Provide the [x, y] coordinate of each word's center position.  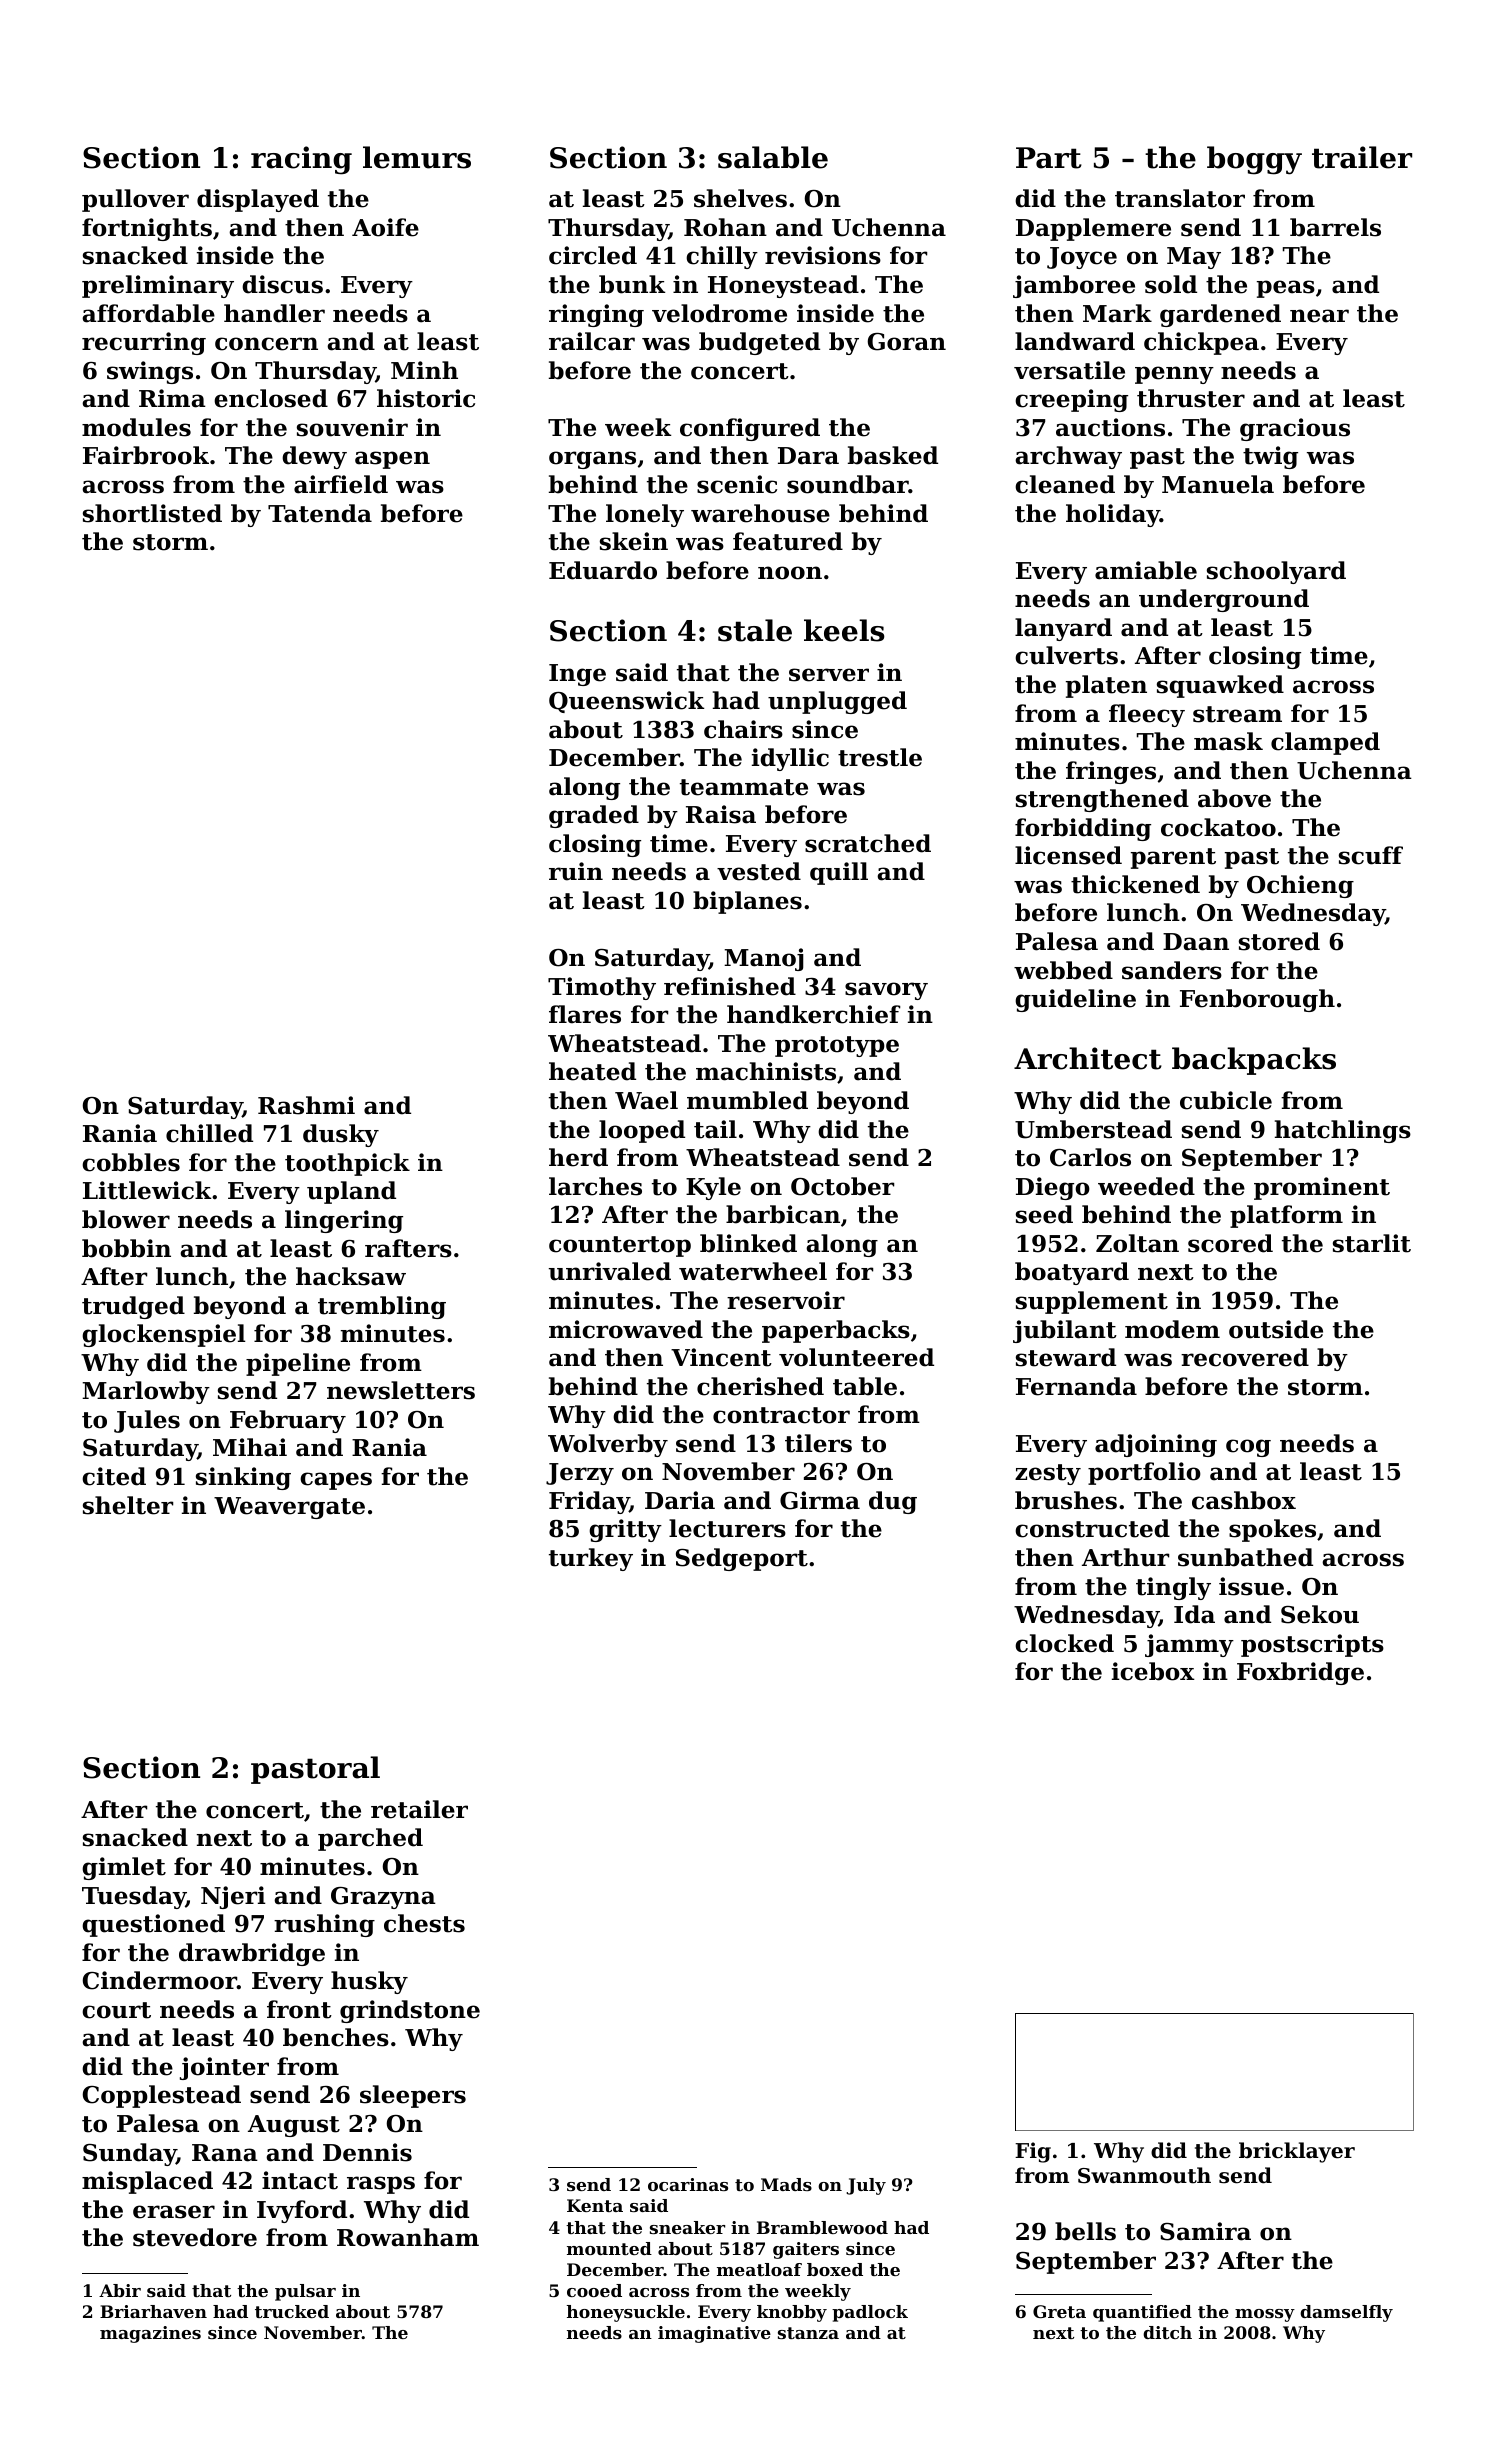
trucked [292, 2311]
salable [773, 157]
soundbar [848, 484]
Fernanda [1076, 1386]
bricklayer [1297, 2152]
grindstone [410, 2011]
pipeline [298, 1364]
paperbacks [836, 1331]
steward [1066, 1357]
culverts [1066, 655]
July [866, 2186]
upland [351, 1192]
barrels [1335, 227]
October [842, 1186]
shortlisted [152, 513]
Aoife [385, 227]
